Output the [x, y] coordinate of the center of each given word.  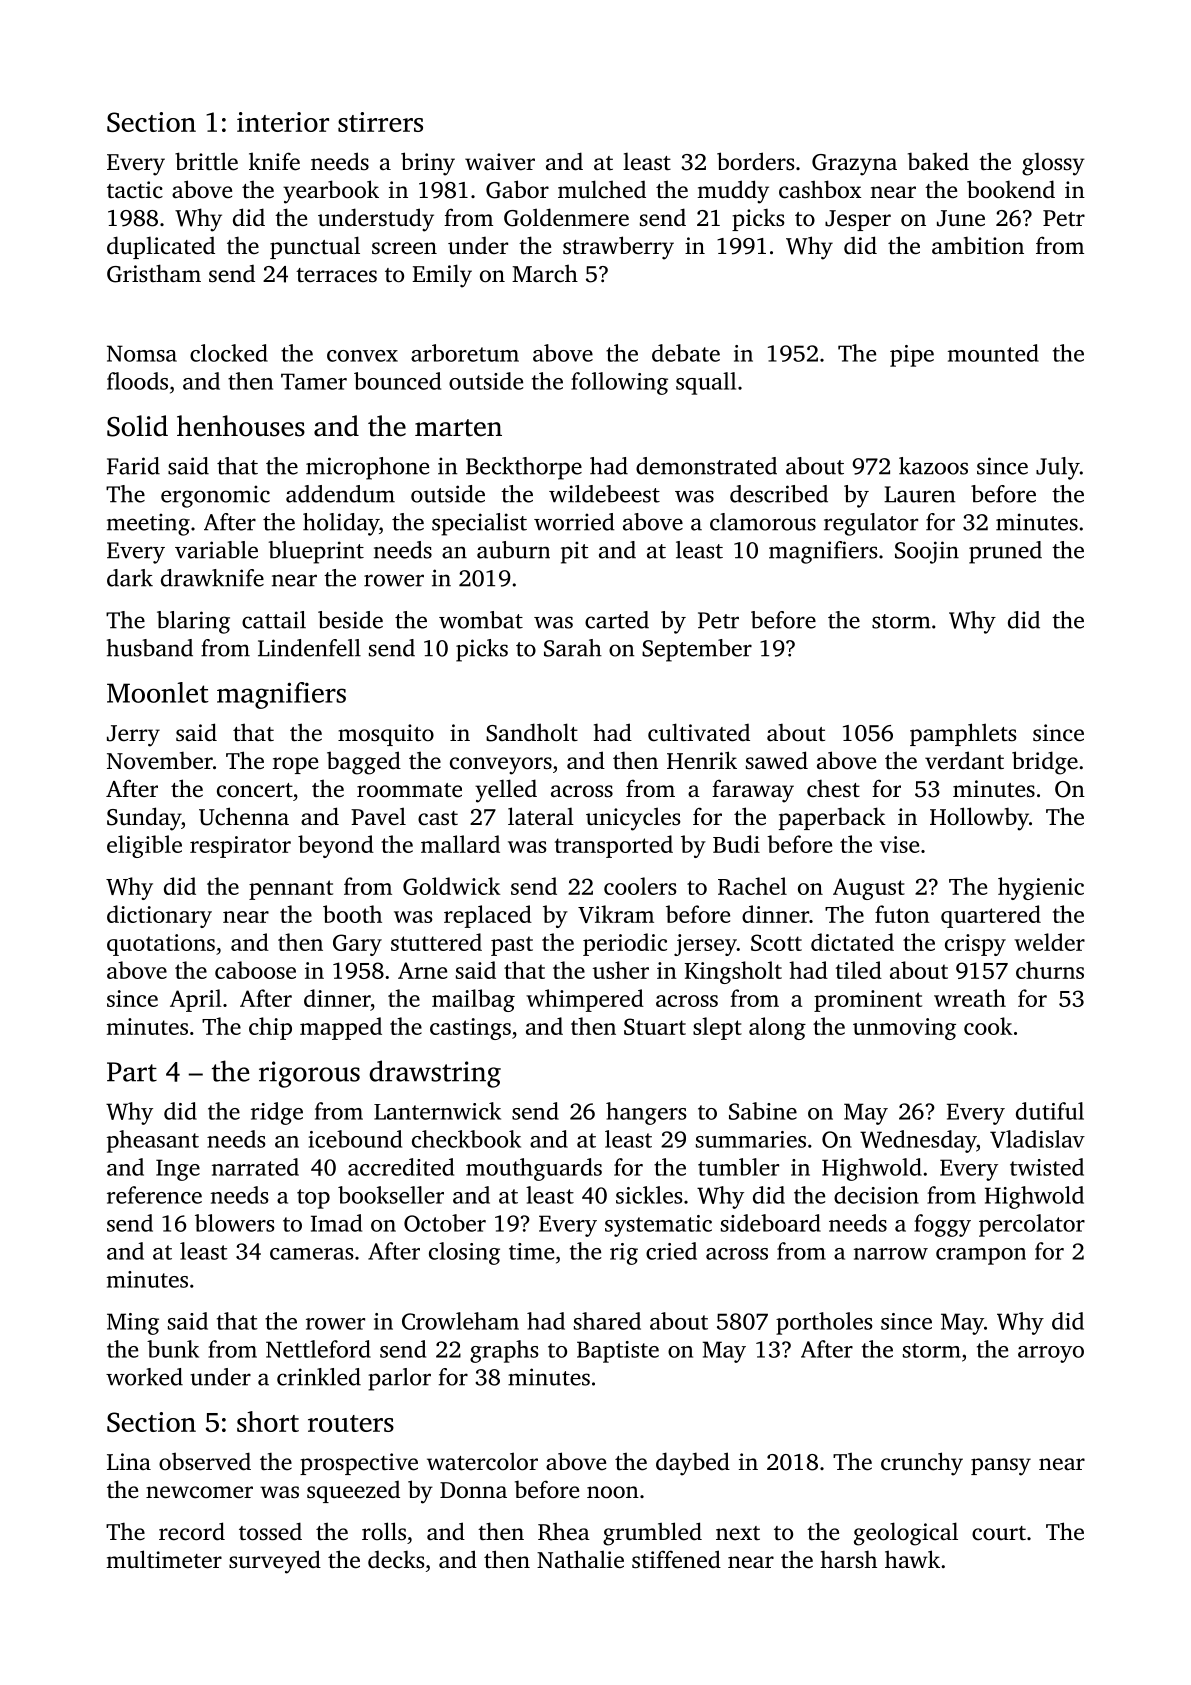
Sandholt [532, 732]
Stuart [655, 1026]
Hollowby [979, 819]
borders [756, 161]
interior [283, 122]
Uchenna [244, 816]
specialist [479, 524]
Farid [133, 466]
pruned [1005, 552]
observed [205, 1461]
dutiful [1050, 1111]
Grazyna [854, 165]
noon [613, 1492]
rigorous [309, 1074]
